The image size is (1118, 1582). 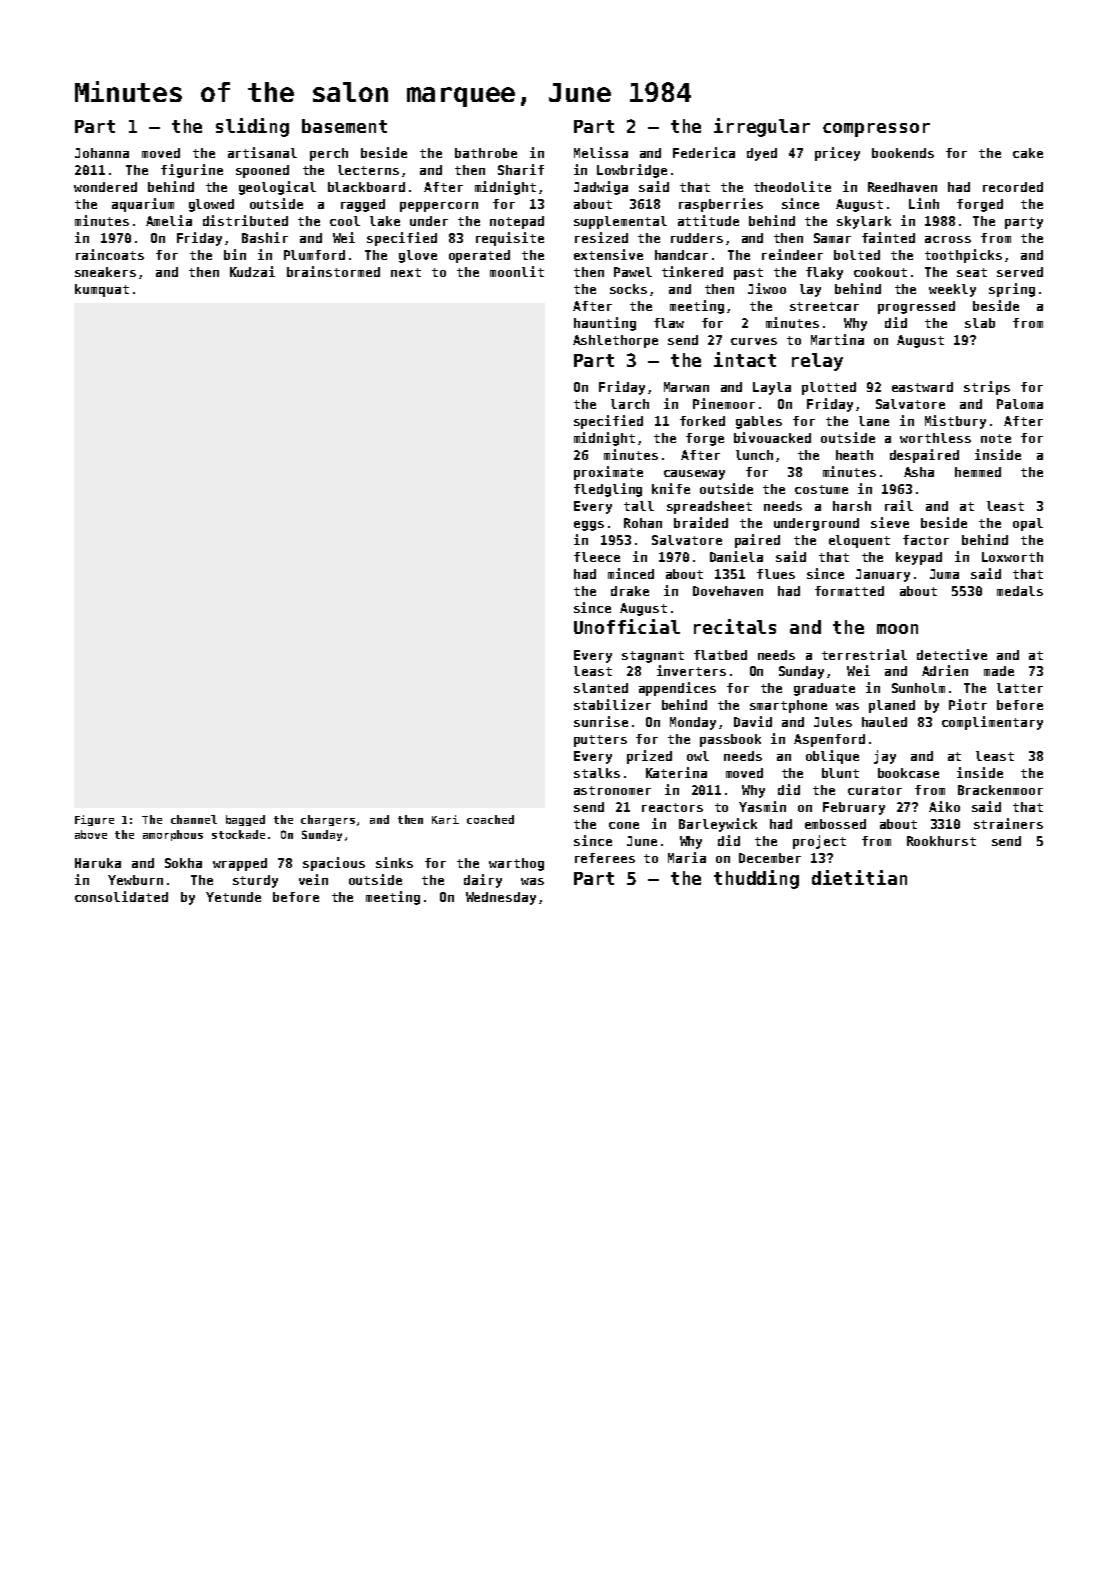 I want to click on Figure, so click(x=94, y=820).
